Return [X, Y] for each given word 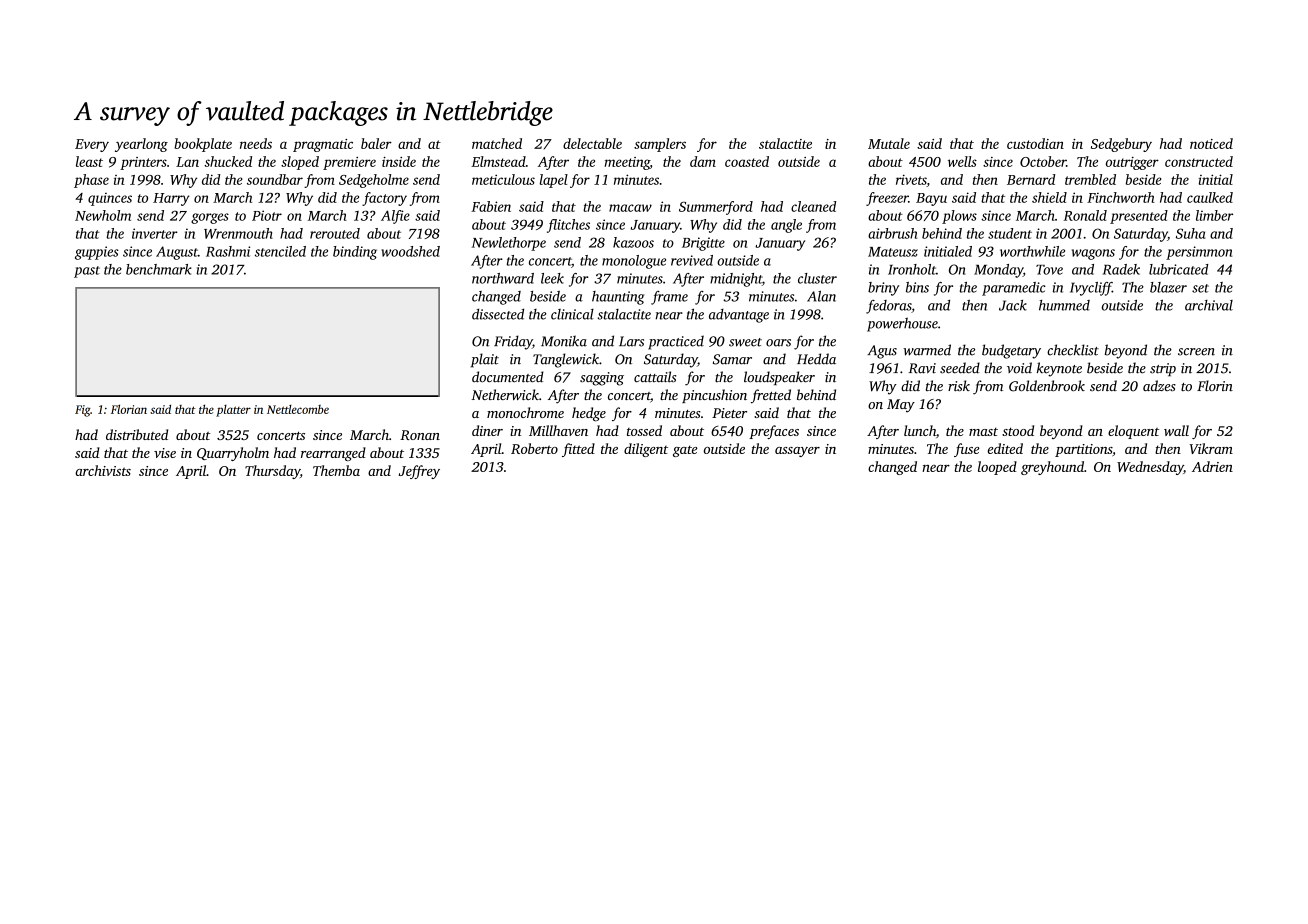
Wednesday [1150, 468]
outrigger [1132, 163]
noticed [1211, 143]
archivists [103, 470]
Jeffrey [419, 472]
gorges [210, 218]
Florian [129, 409]
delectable [592, 143]
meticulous [503, 179]
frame [669, 298]
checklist [1073, 350]
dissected [498, 314]
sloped [300, 163]
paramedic [1014, 289]
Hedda [816, 359]
